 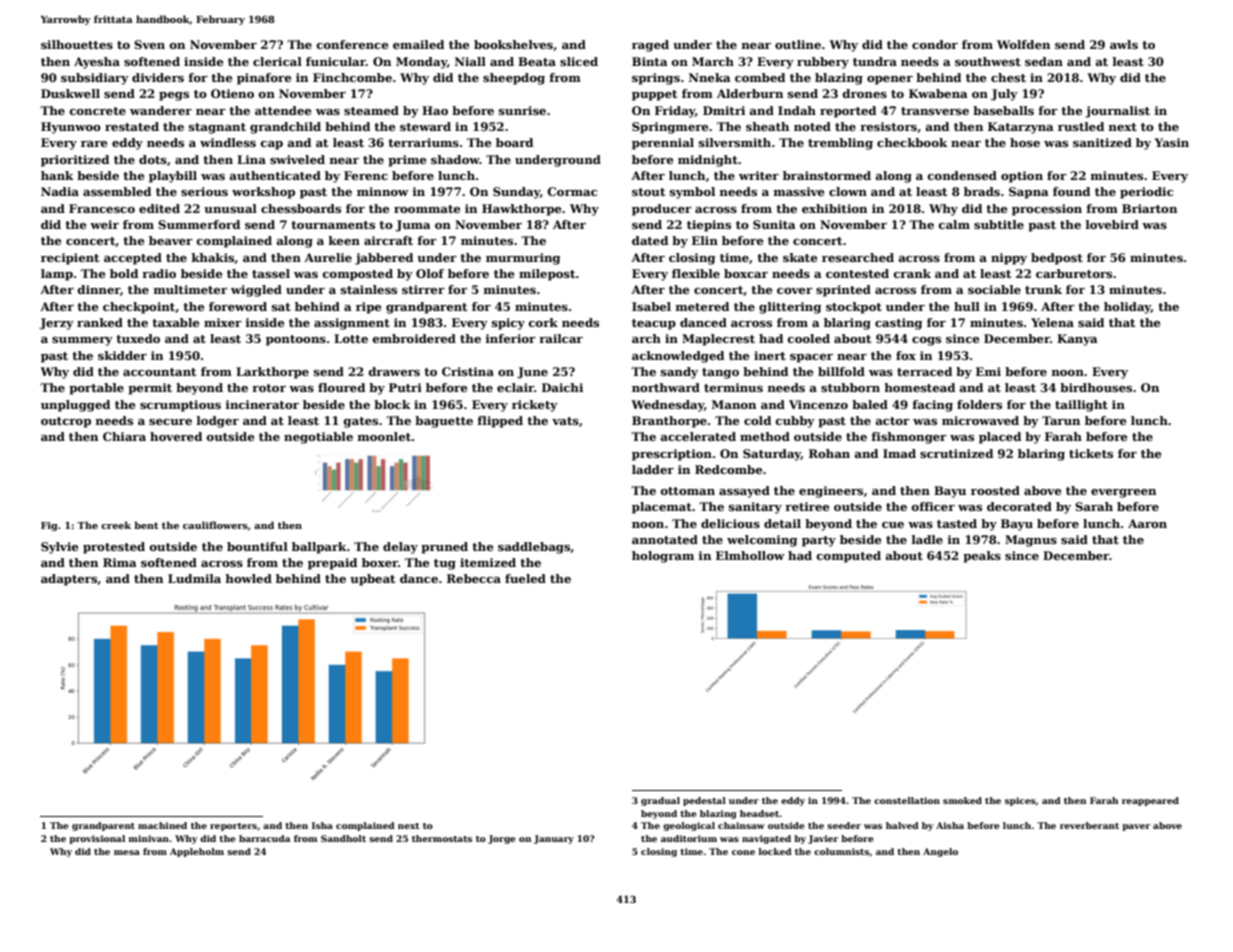 What do you see at coordinates (194, 578) in the screenshot?
I see `Ludmila` at bounding box center [194, 578].
